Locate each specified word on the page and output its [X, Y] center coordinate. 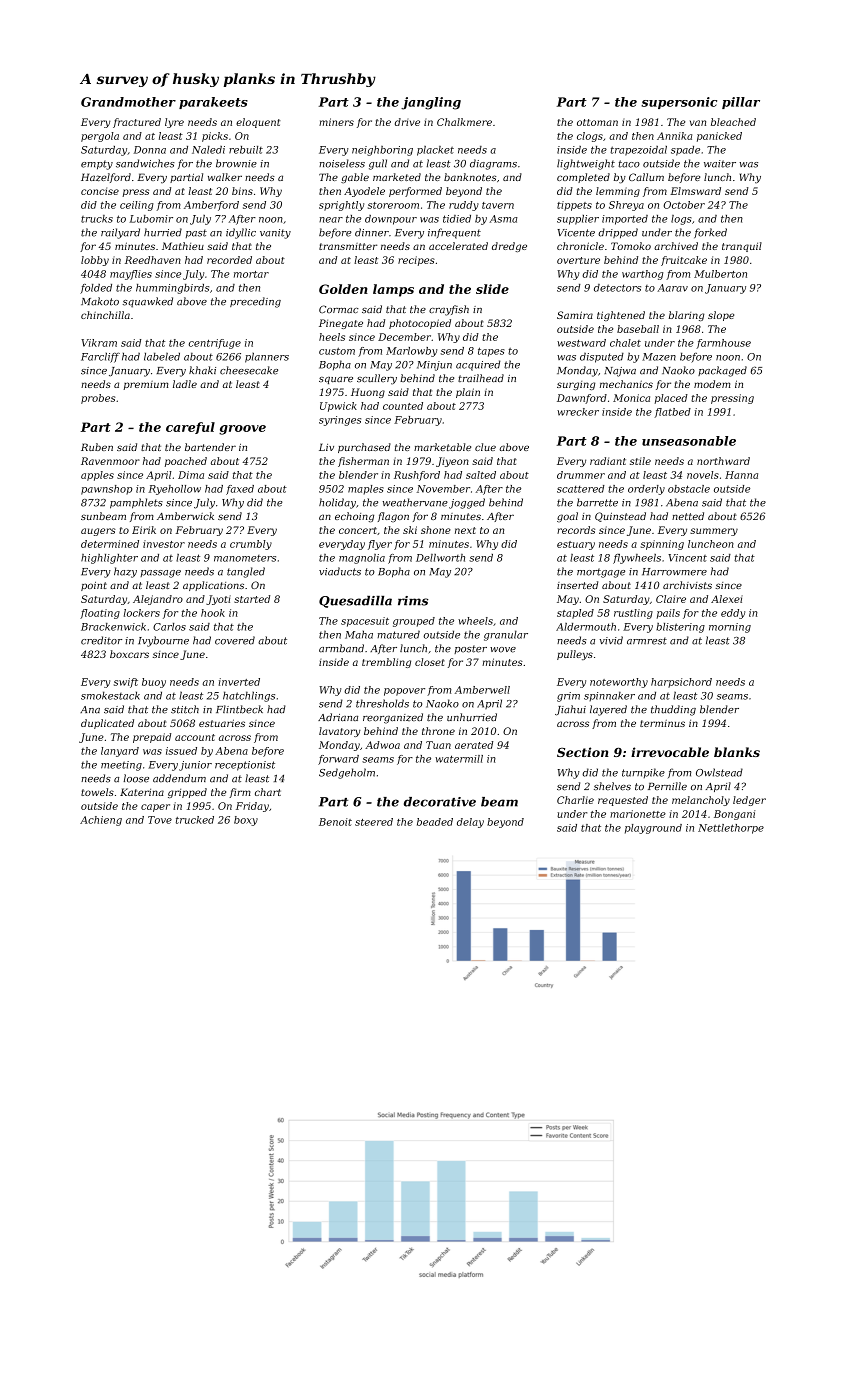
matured [399, 634]
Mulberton [720, 274]
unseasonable [689, 441]
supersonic [679, 103]
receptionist [245, 766]
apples [97, 476]
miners [336, 122]
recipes [416, 261]
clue [485, 447]
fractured [137, 123]
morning [730, 628]
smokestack [110, 695]
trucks [97, 219]
